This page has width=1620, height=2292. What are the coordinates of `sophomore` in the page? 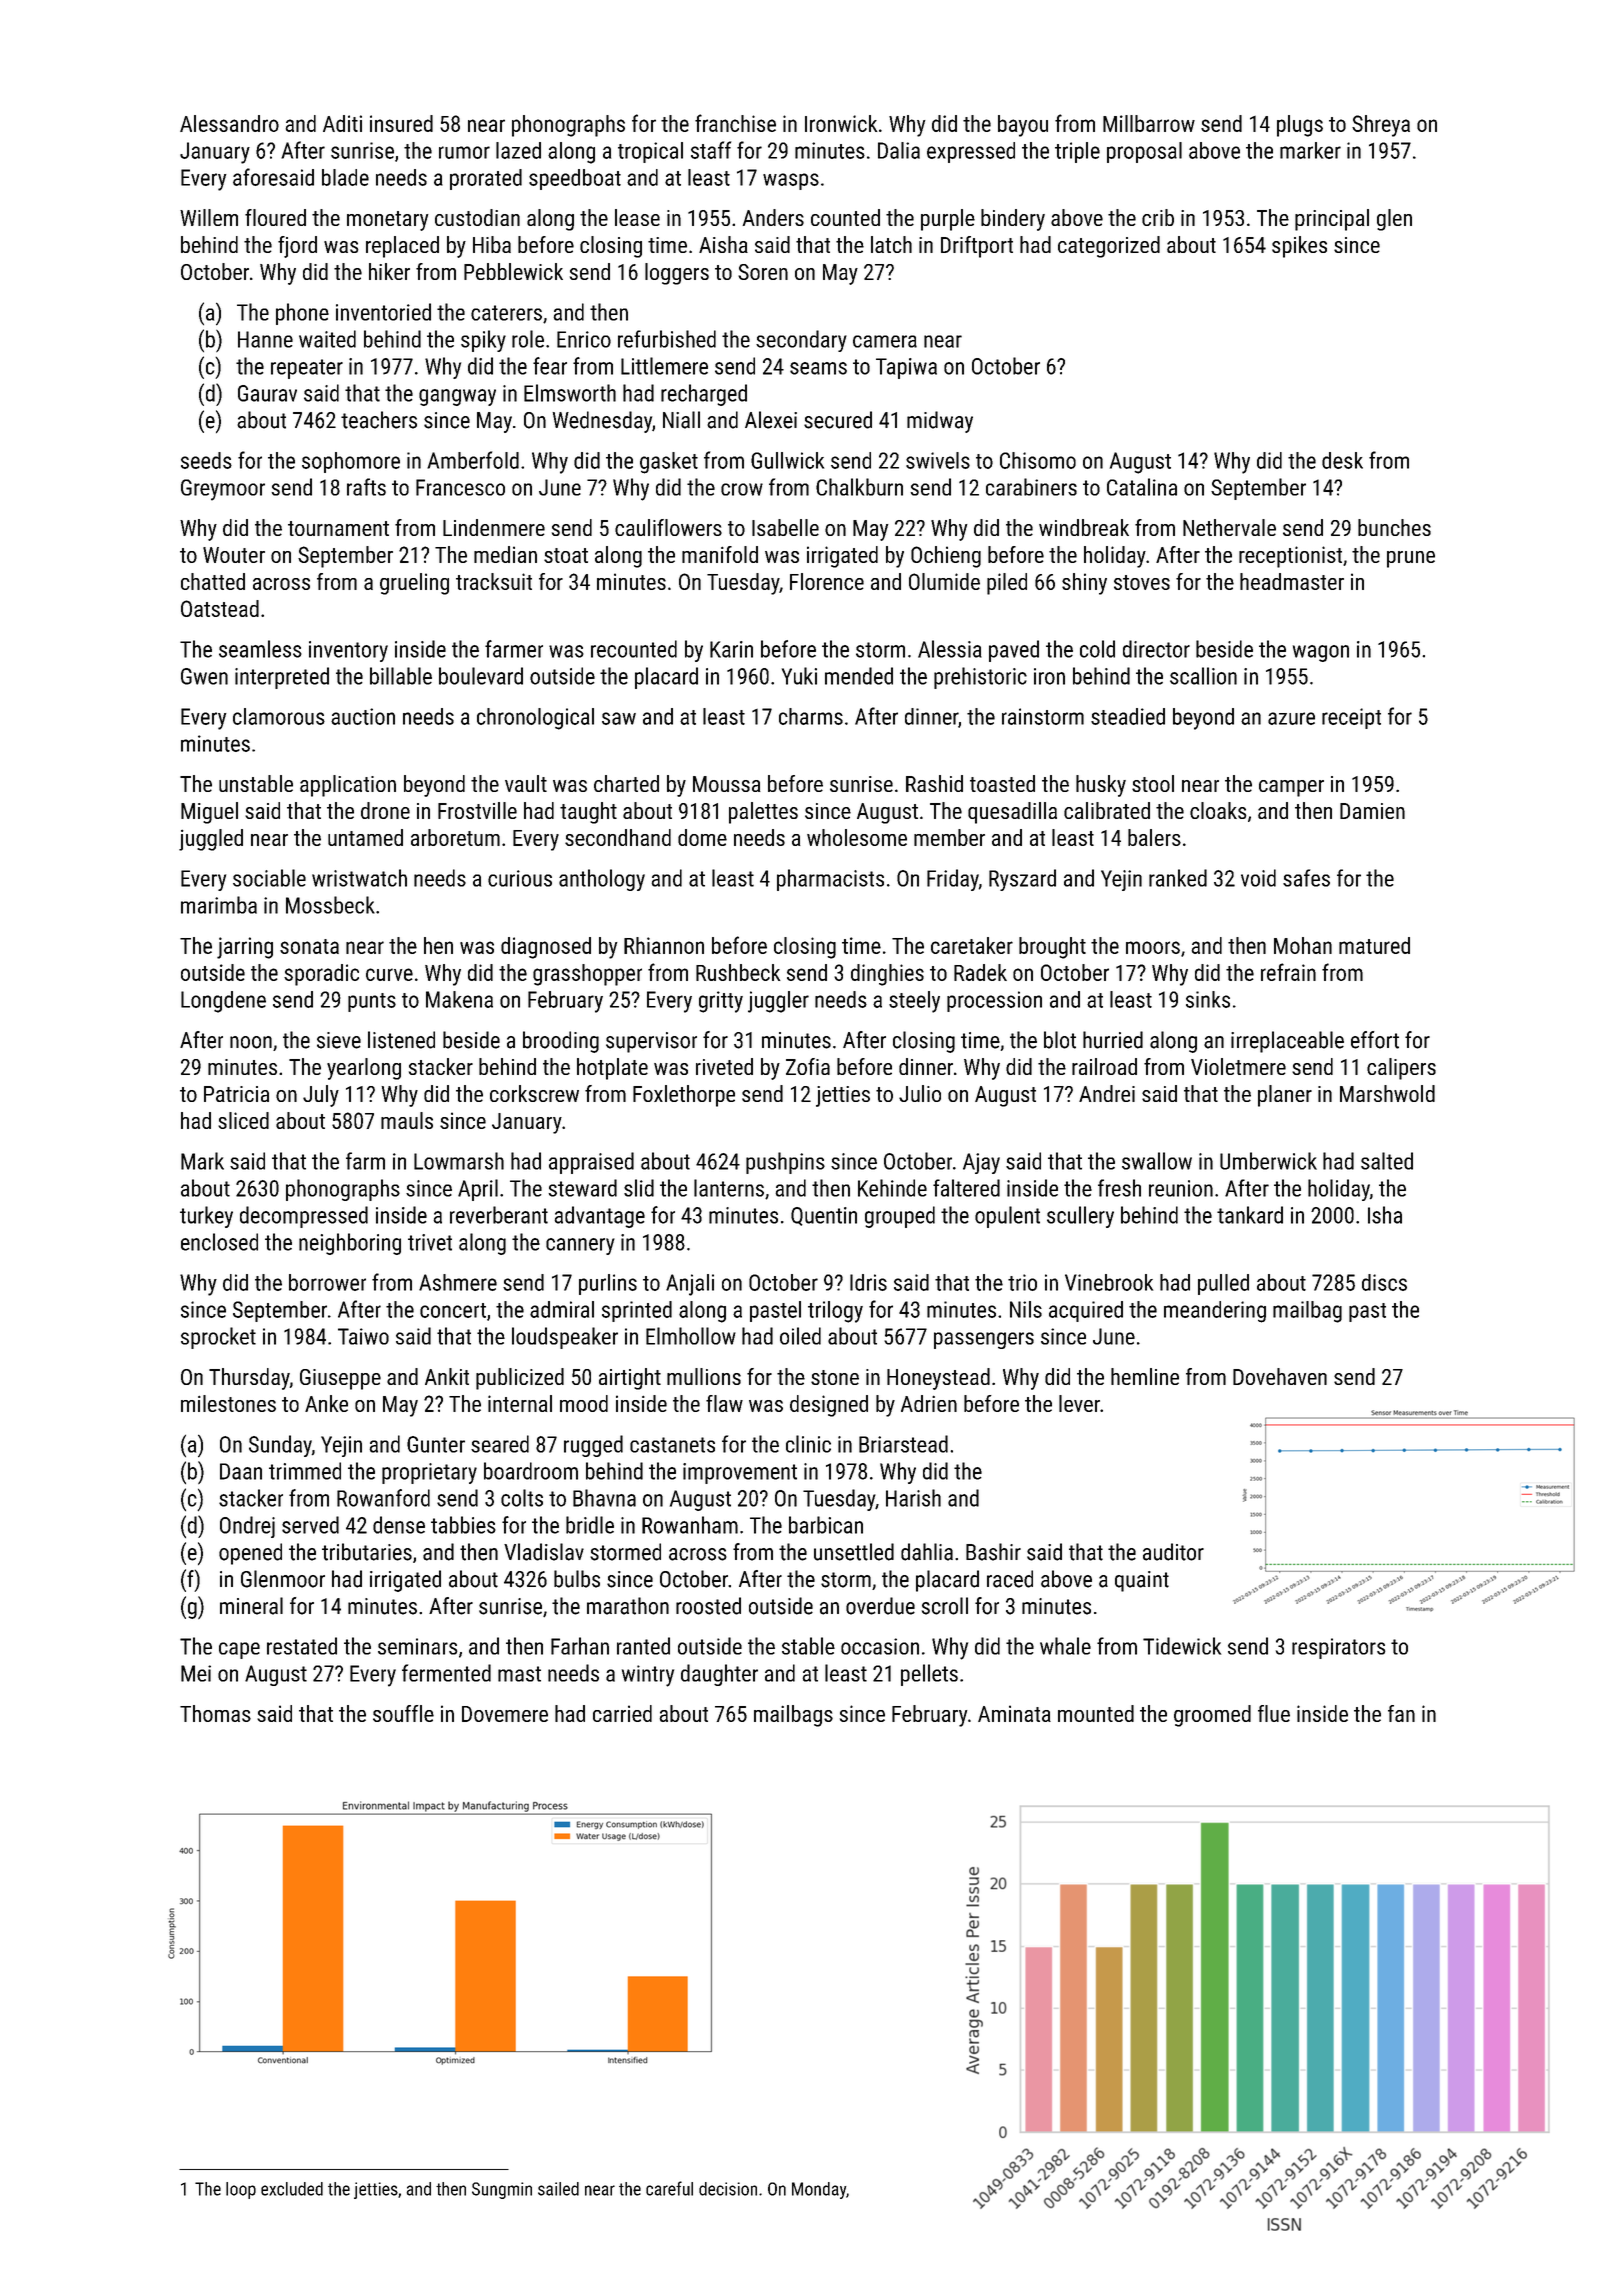 It's located at (351, 462).
